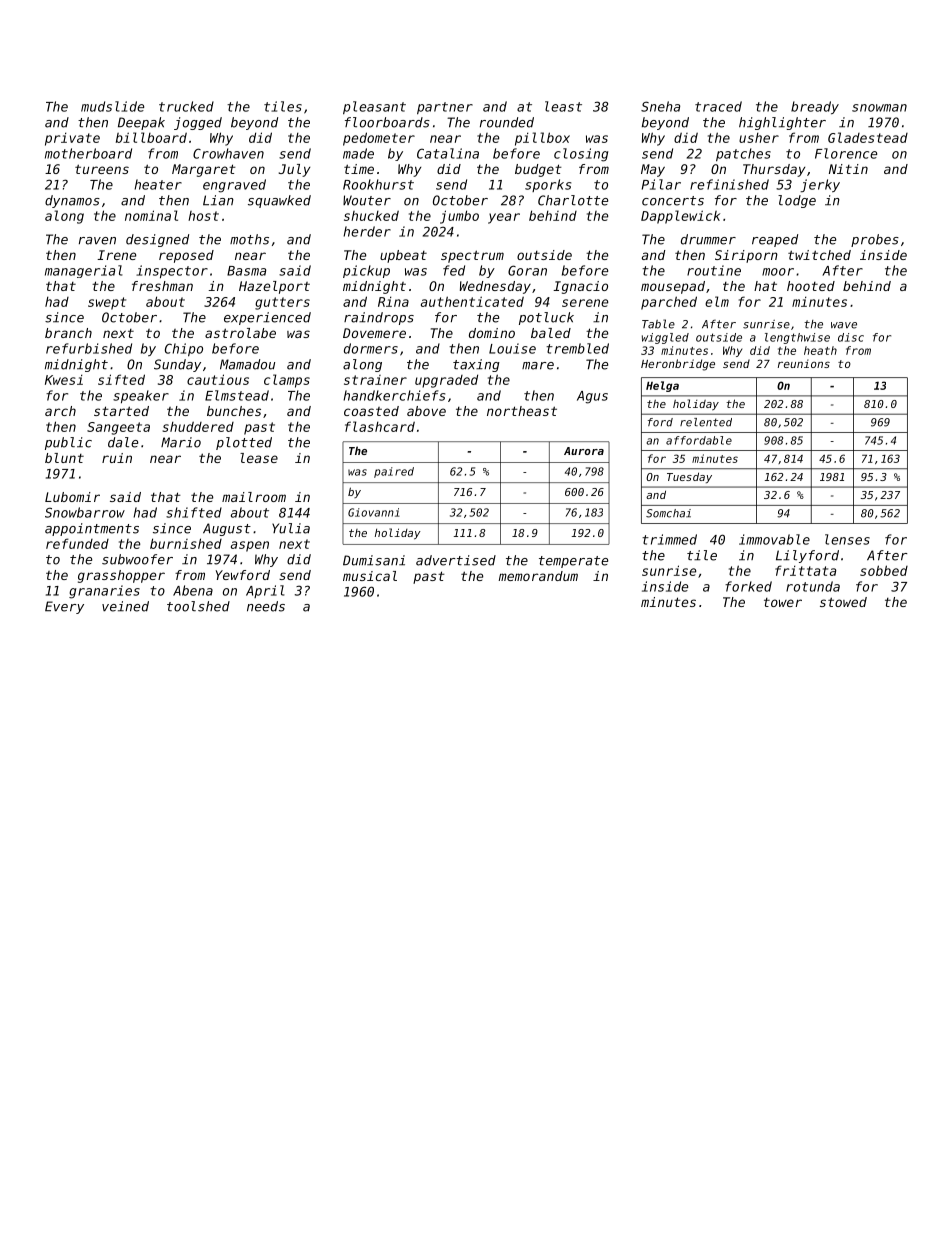  What do you see at coordinates (815, 107) in the page?
I see `bready` at bounding box center [815, 107].
